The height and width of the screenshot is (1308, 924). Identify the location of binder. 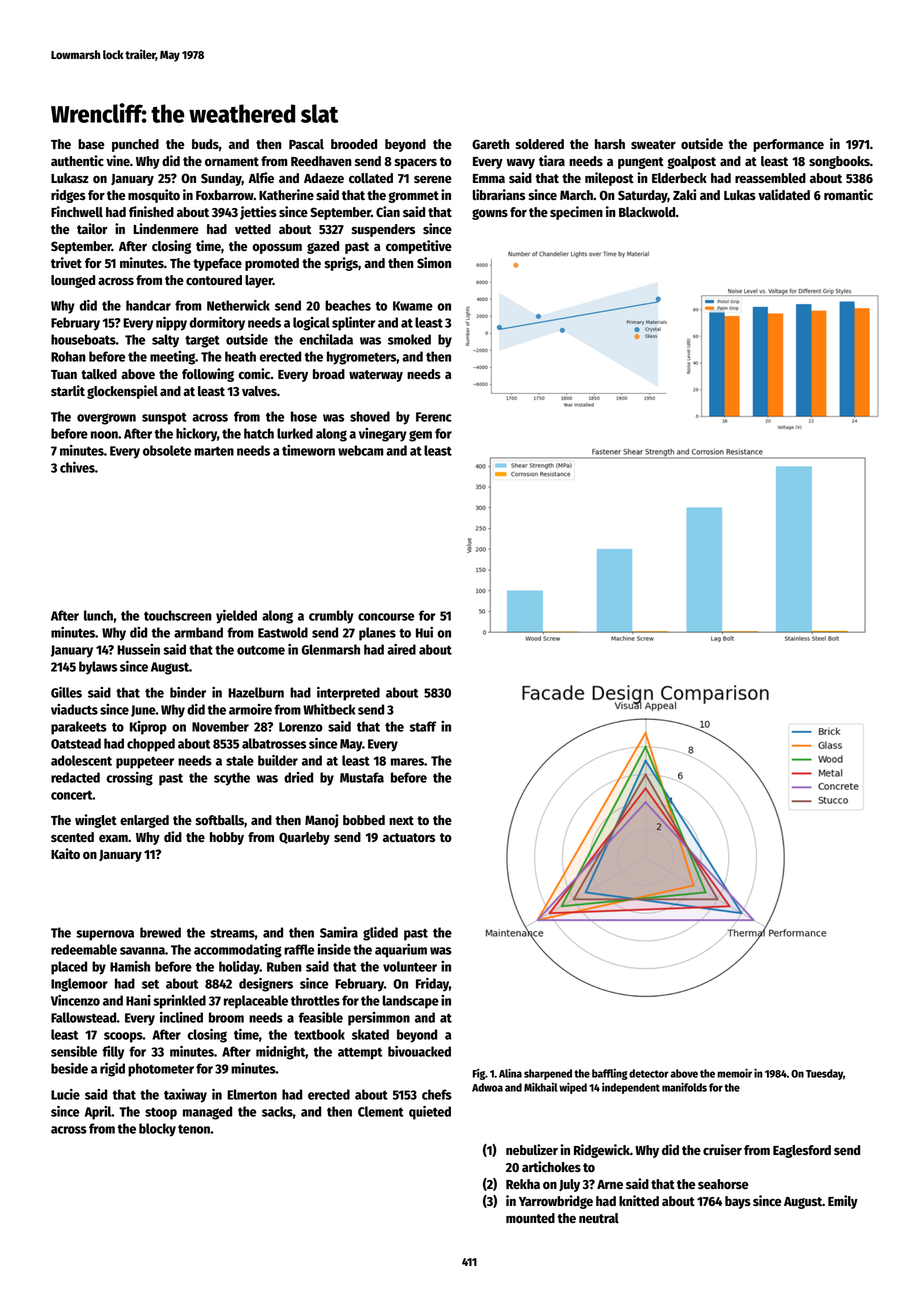
(188, 692).
